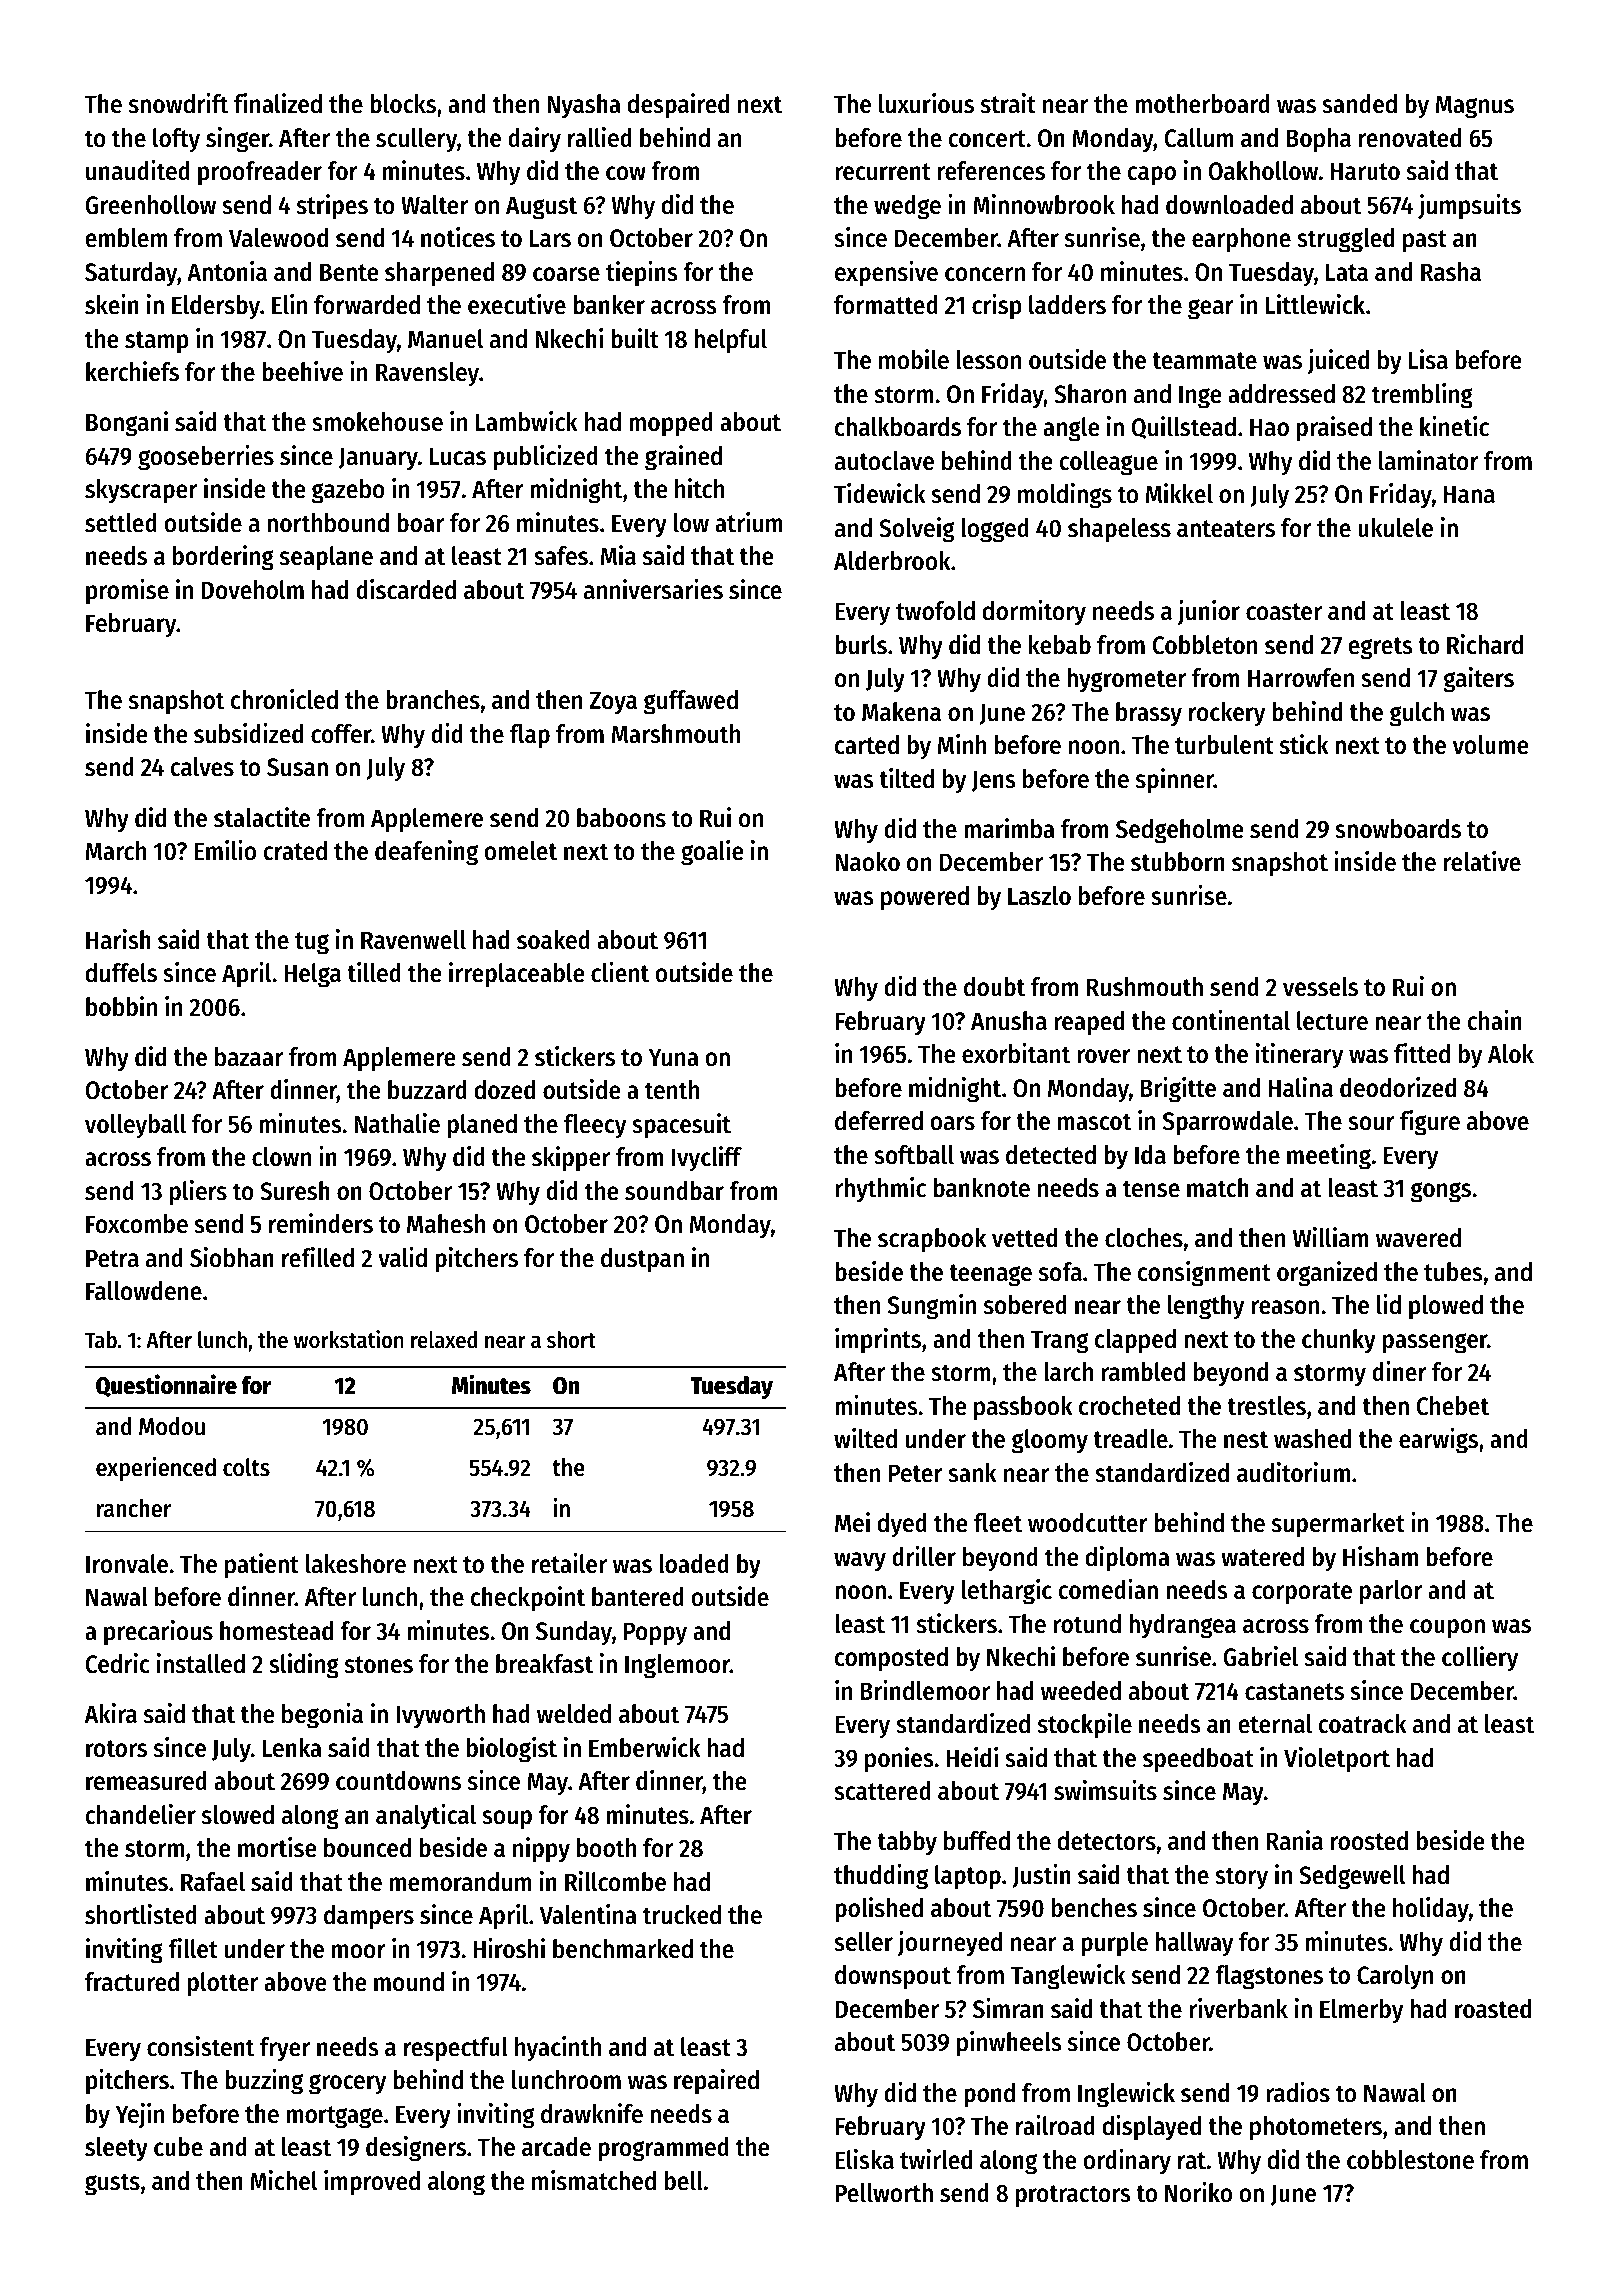 The image size is (1620, 2292). What do you see at coordinates (367, 1848) in the page?
I see `bounced` at bounding box center [367, 1848].
